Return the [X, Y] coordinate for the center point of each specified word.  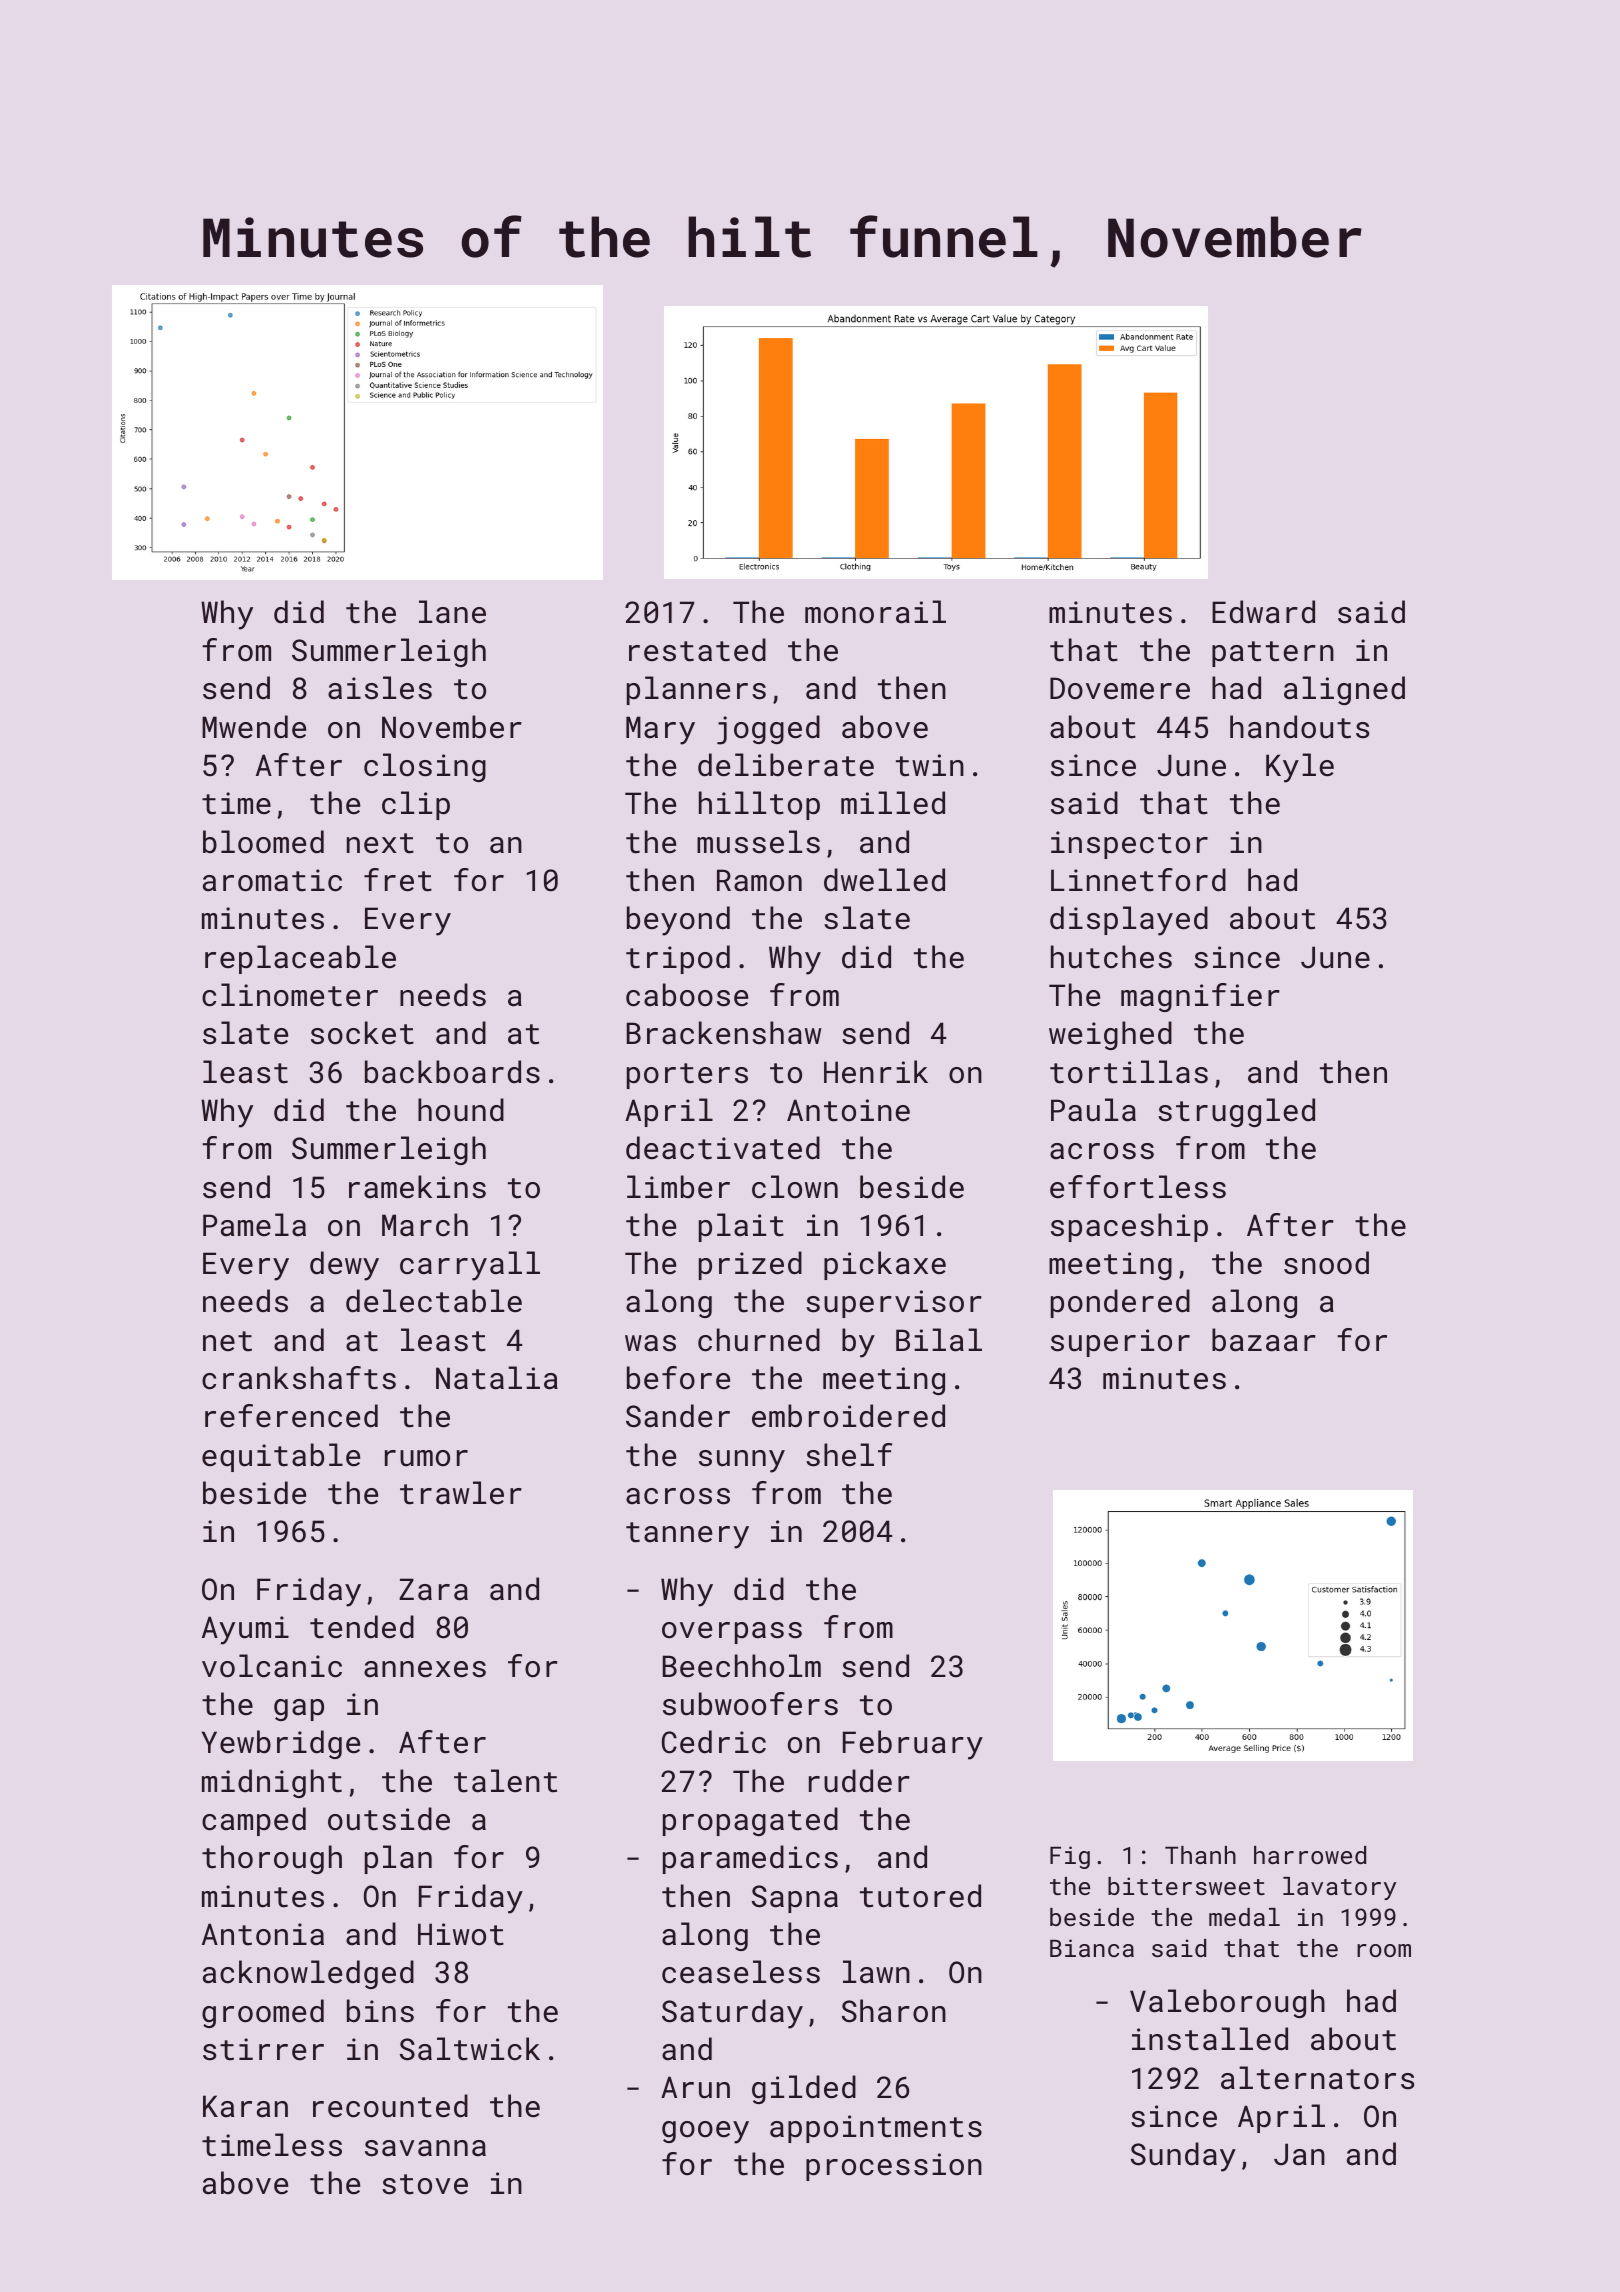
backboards [452, 1072]
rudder [859, 1781]
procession [894, 2167]
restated [697, 650]
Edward [1263, 612]
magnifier [1200, 997]
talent [505, 1781]
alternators [1317, 2078]
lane [452, 612]
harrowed [1310, 1855]
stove [425, 2184]
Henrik [876, 1072]
